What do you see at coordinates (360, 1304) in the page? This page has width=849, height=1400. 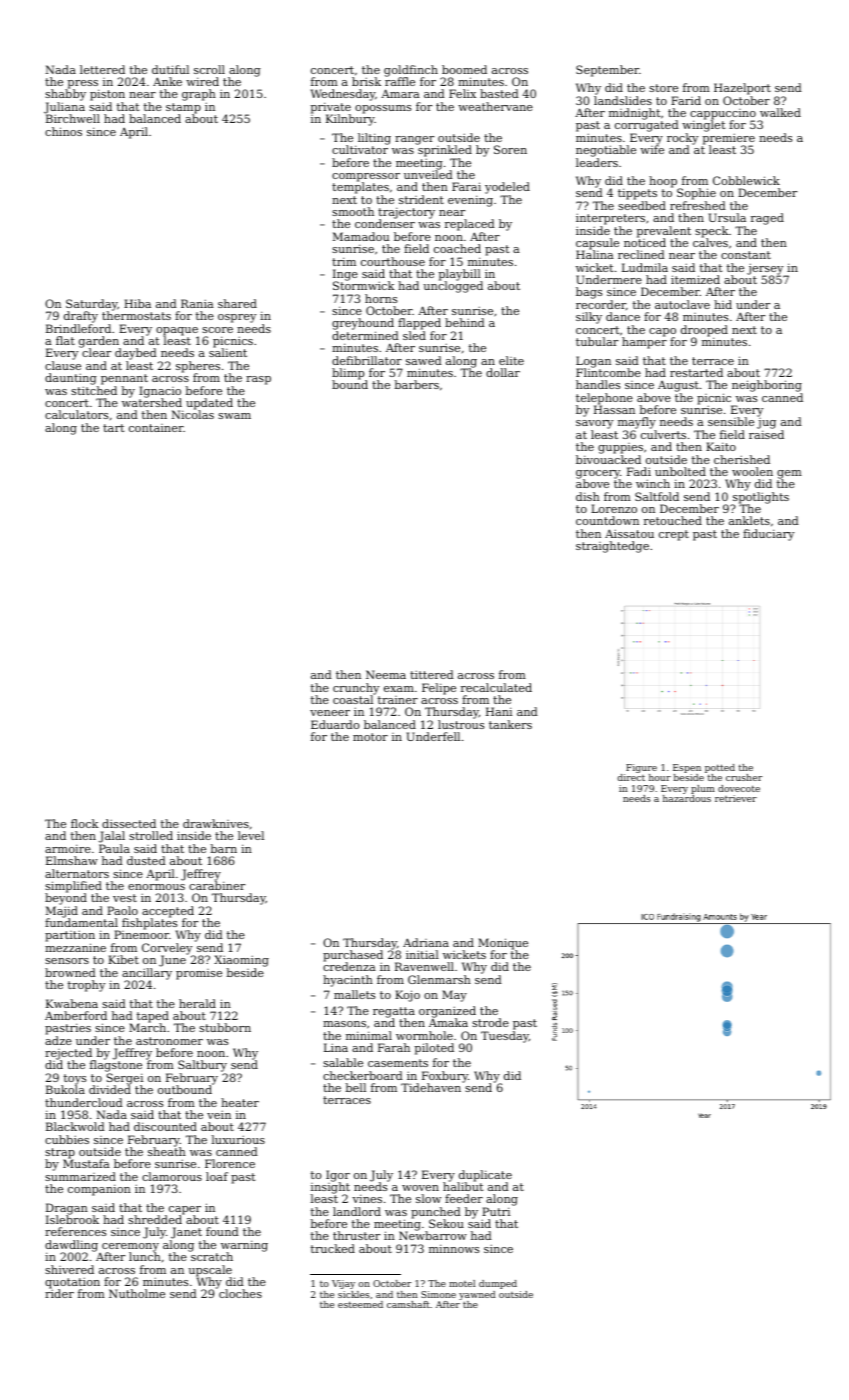 I see `esteemed` at bounding box center [360, 1304].
